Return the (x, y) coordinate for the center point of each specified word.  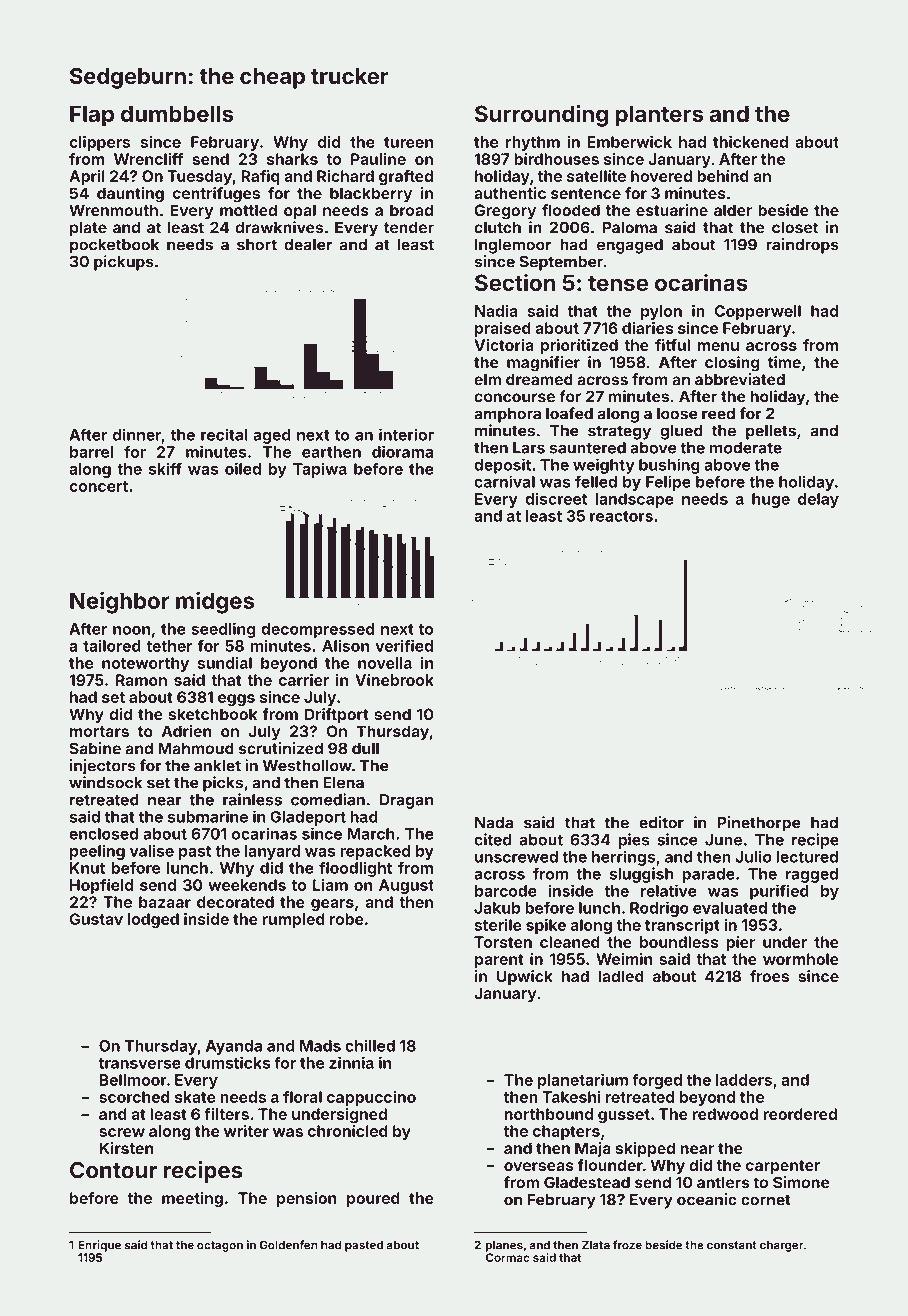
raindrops (802, 246)
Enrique (99, 1246)
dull (365, 748)
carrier (303, 680)
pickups (124, 263)
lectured (807, 857)
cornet (766, 1200)
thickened (750, 141)
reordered (800, 1114)
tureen (408, 142)
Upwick (525, 978)
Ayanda (234, 1047)
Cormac (508, 1257)
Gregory (505, 212)
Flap (92, 116)
